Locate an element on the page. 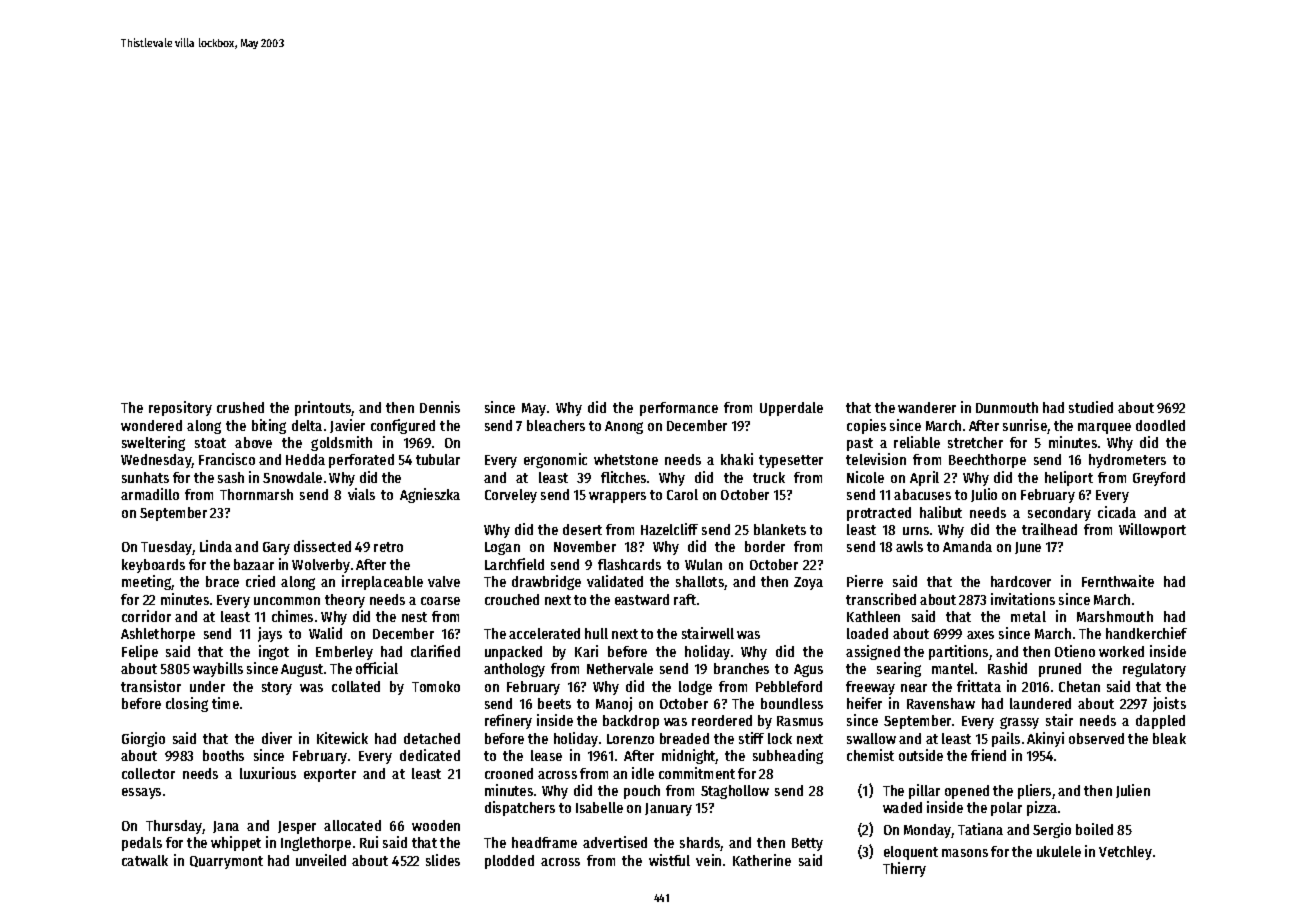  sweltering is located at coordinates (153, 443).
